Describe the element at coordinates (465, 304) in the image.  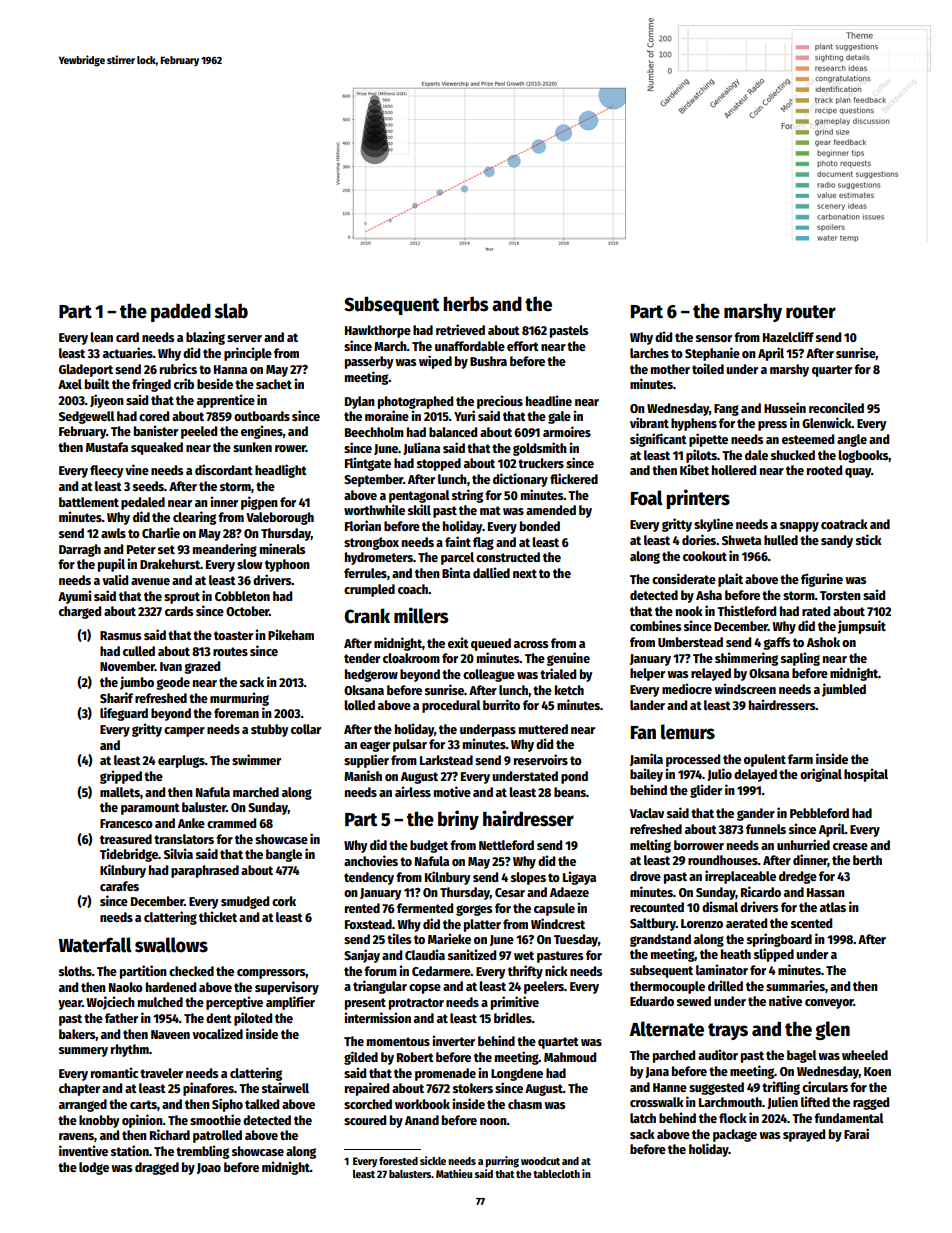
I see `herbs` at that location.
